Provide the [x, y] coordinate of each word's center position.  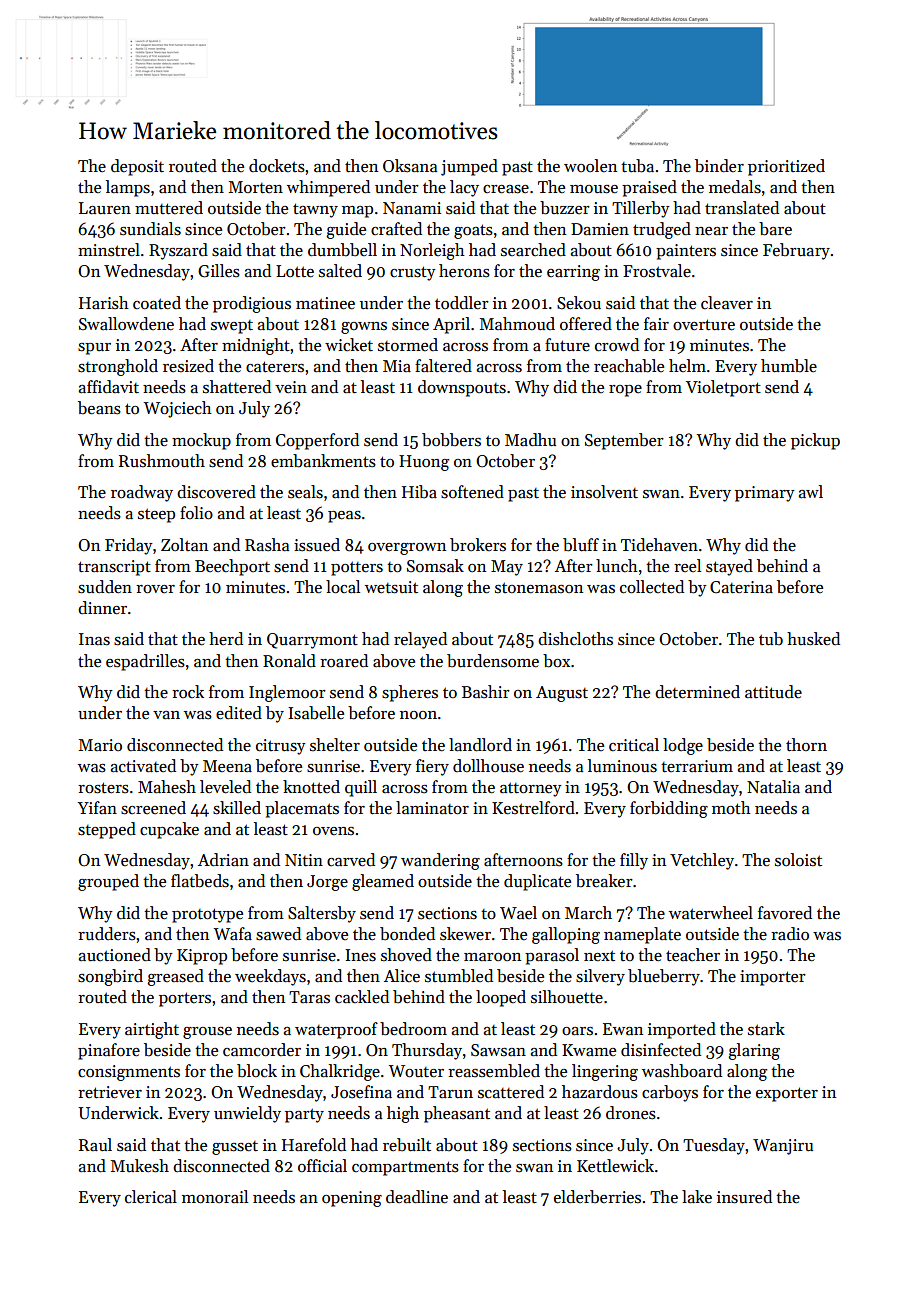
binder [719, 166]
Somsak [435, 566]
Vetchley [702, 861]
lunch [617, 566]
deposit [137, 167]
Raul [95, 1144]
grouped [108, 882]
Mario [100, 745]
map [357, 212]
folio [196, 513]
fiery [432, 767]
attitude [773, 692]
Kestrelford [533, 808]
